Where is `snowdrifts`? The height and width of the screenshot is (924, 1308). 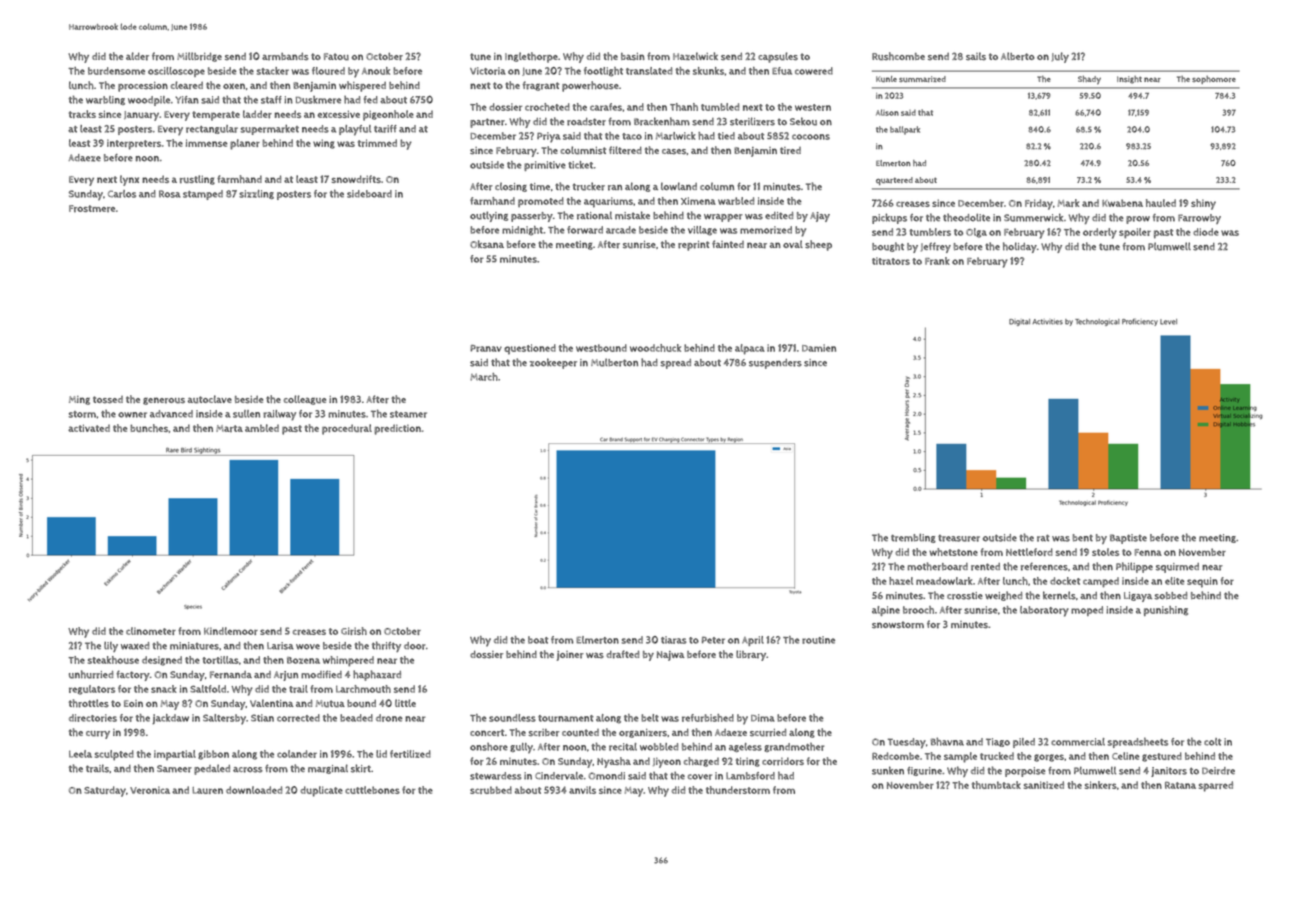 snowdrifts is located at coordinates (356, 179).
